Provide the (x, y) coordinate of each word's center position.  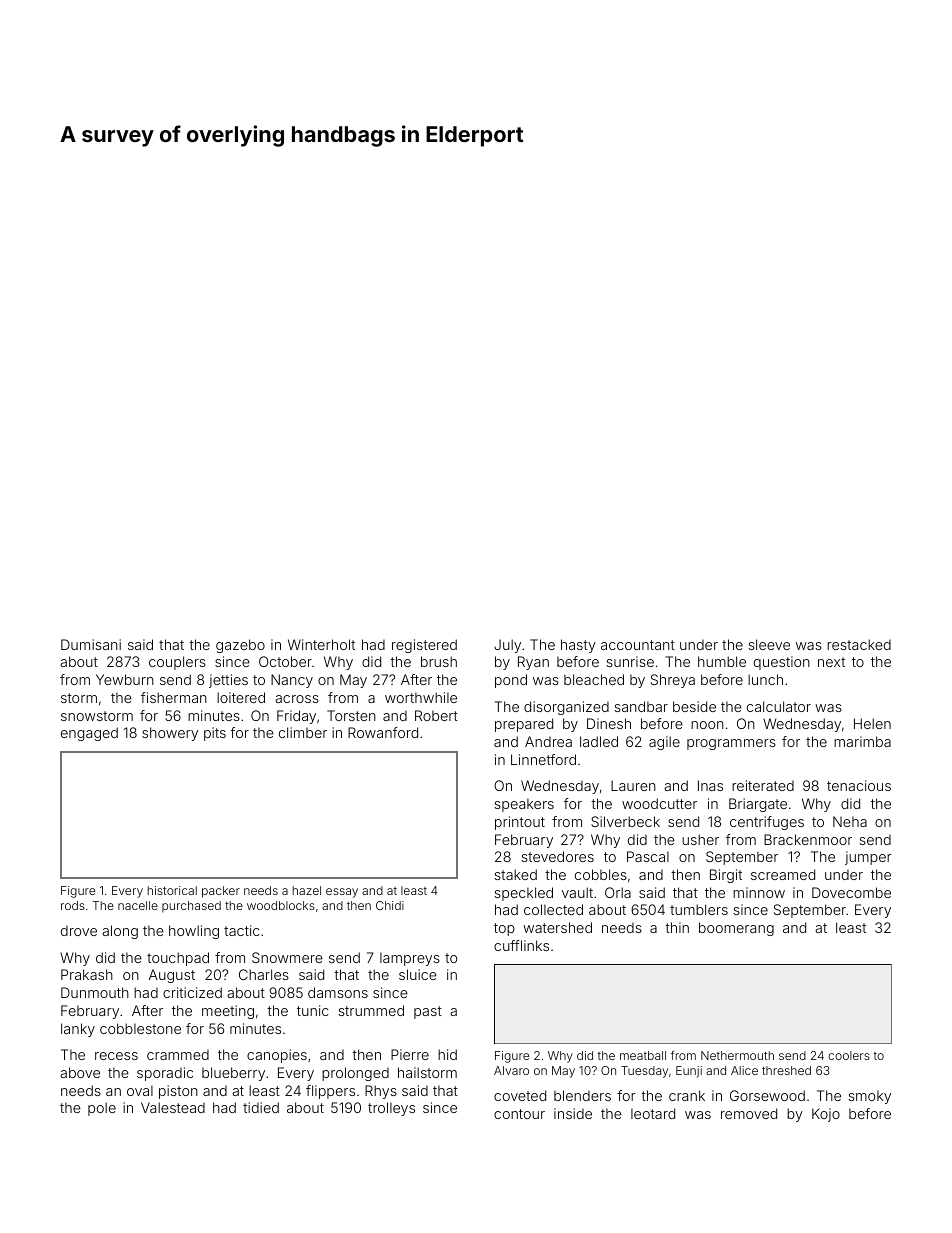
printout (520, 823)
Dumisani (91, 644)
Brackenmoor (808, 839)
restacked (859, 644)
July (507, 646)
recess (116, 1056)
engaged (89, 734)
